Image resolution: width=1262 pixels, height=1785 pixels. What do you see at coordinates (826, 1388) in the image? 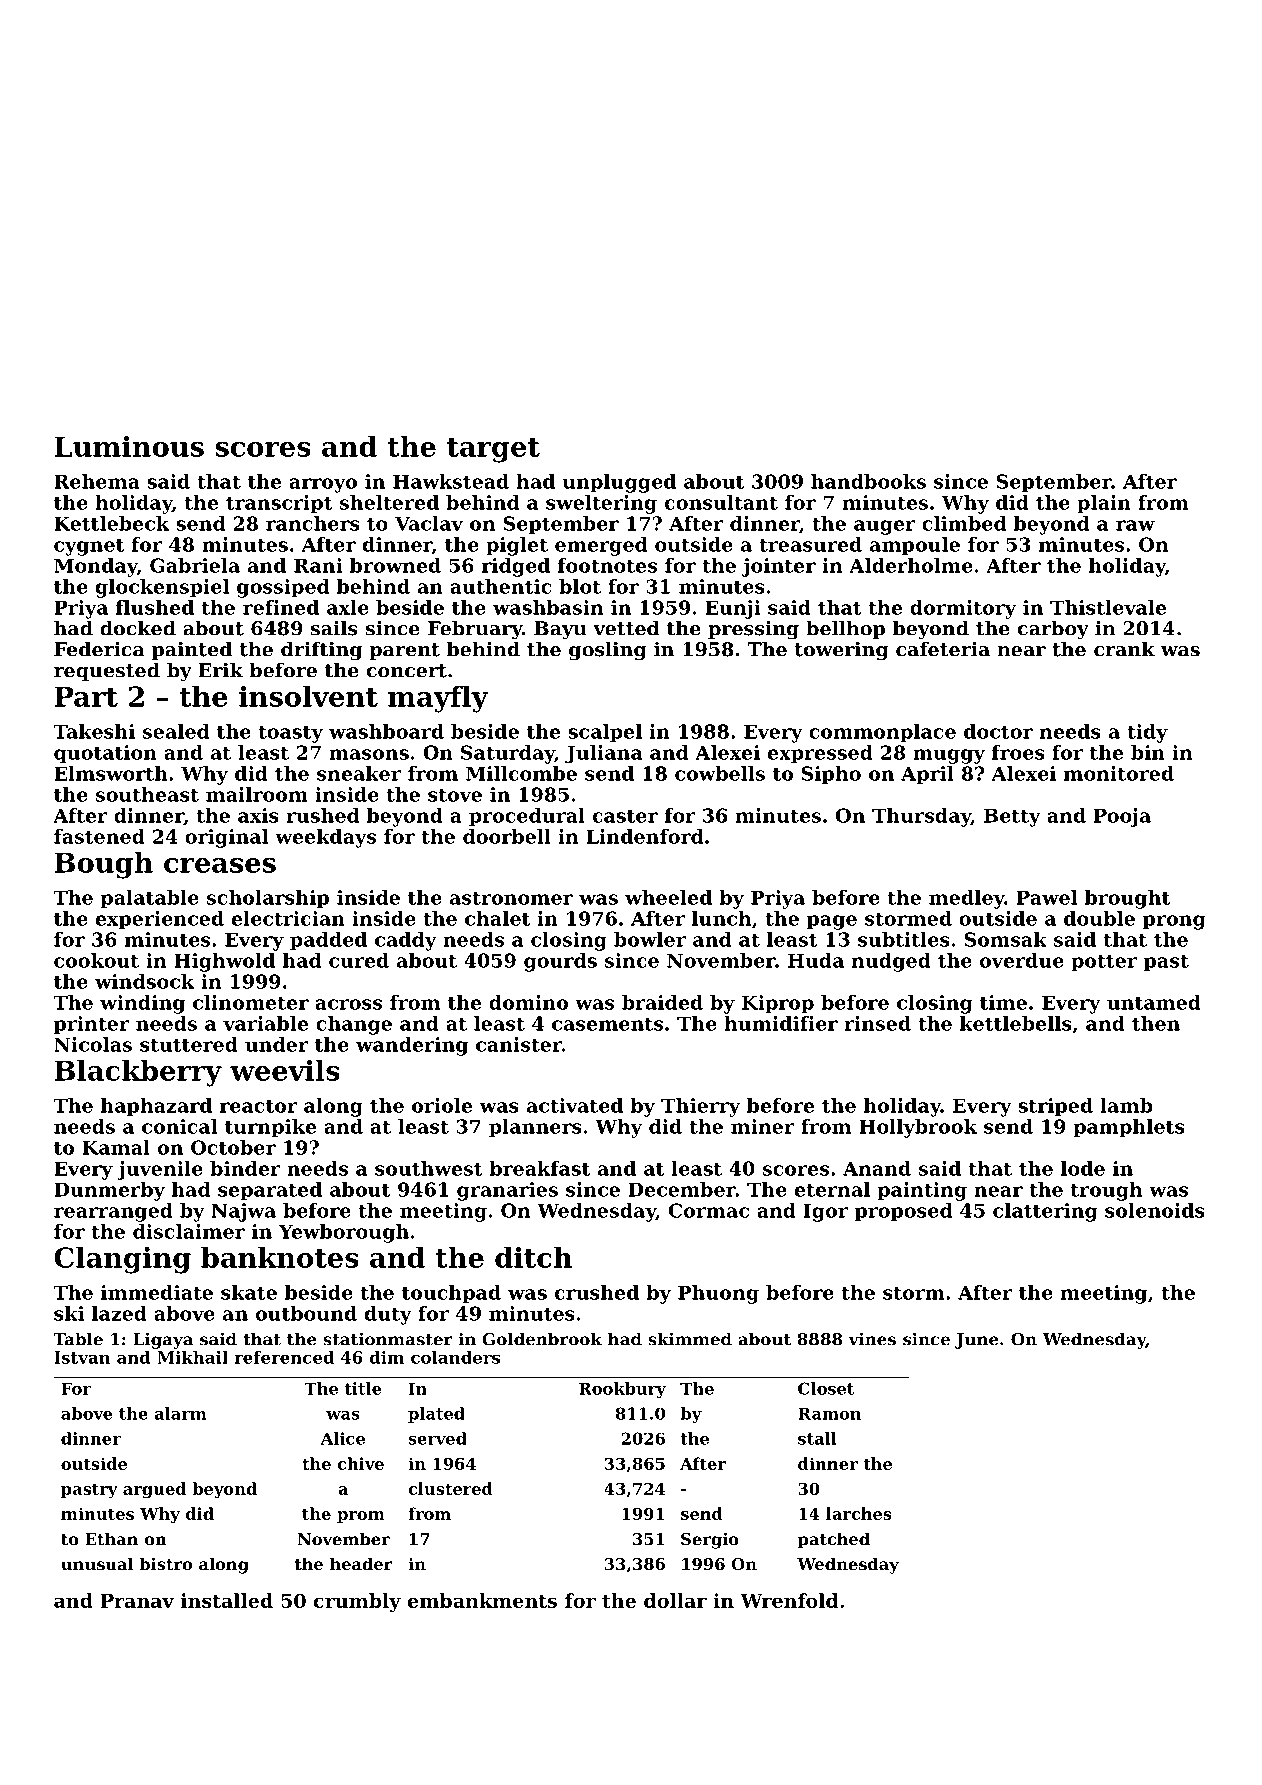
I see `Closet` at bounding box center [826, 1388].
